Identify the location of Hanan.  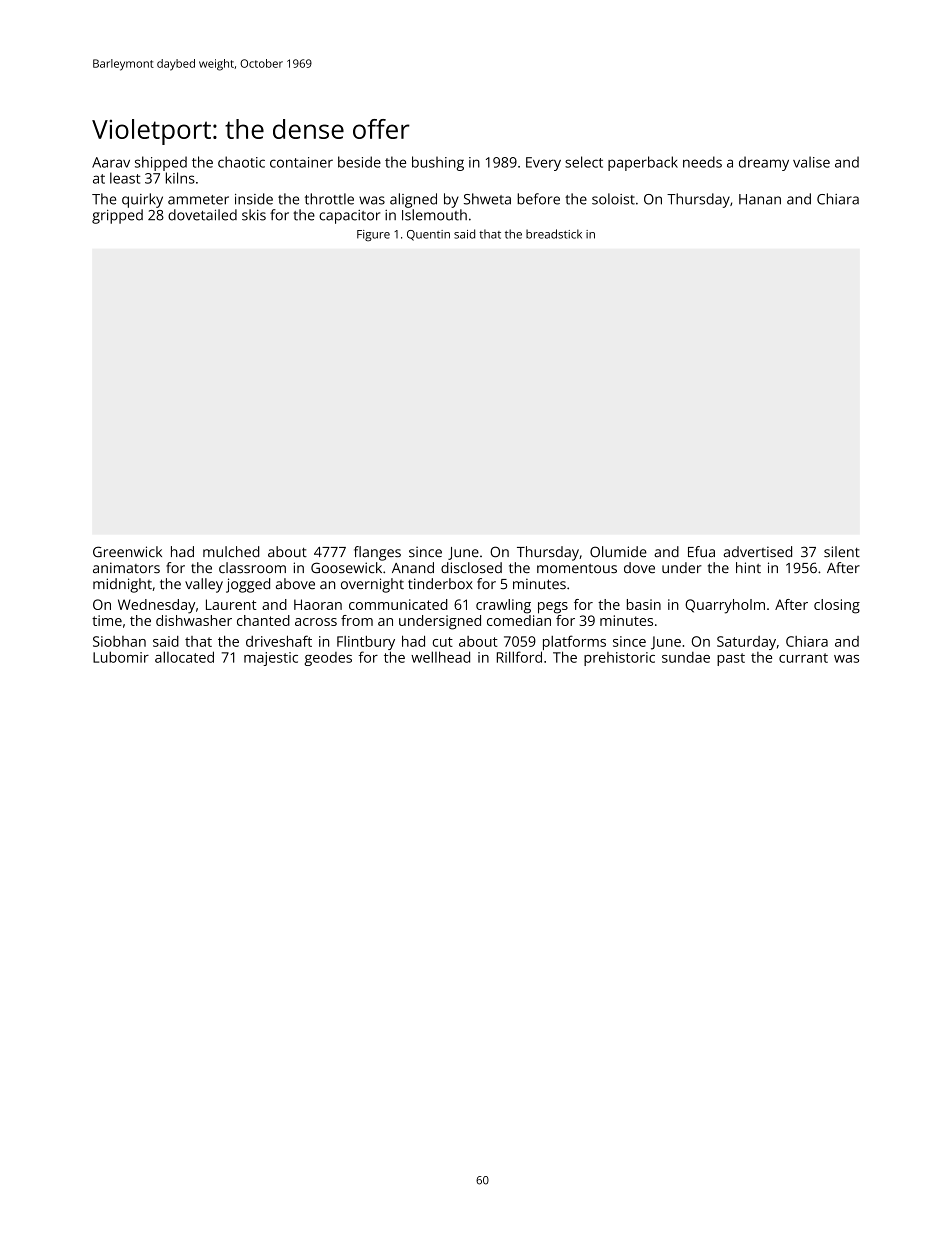
(760, 199).
